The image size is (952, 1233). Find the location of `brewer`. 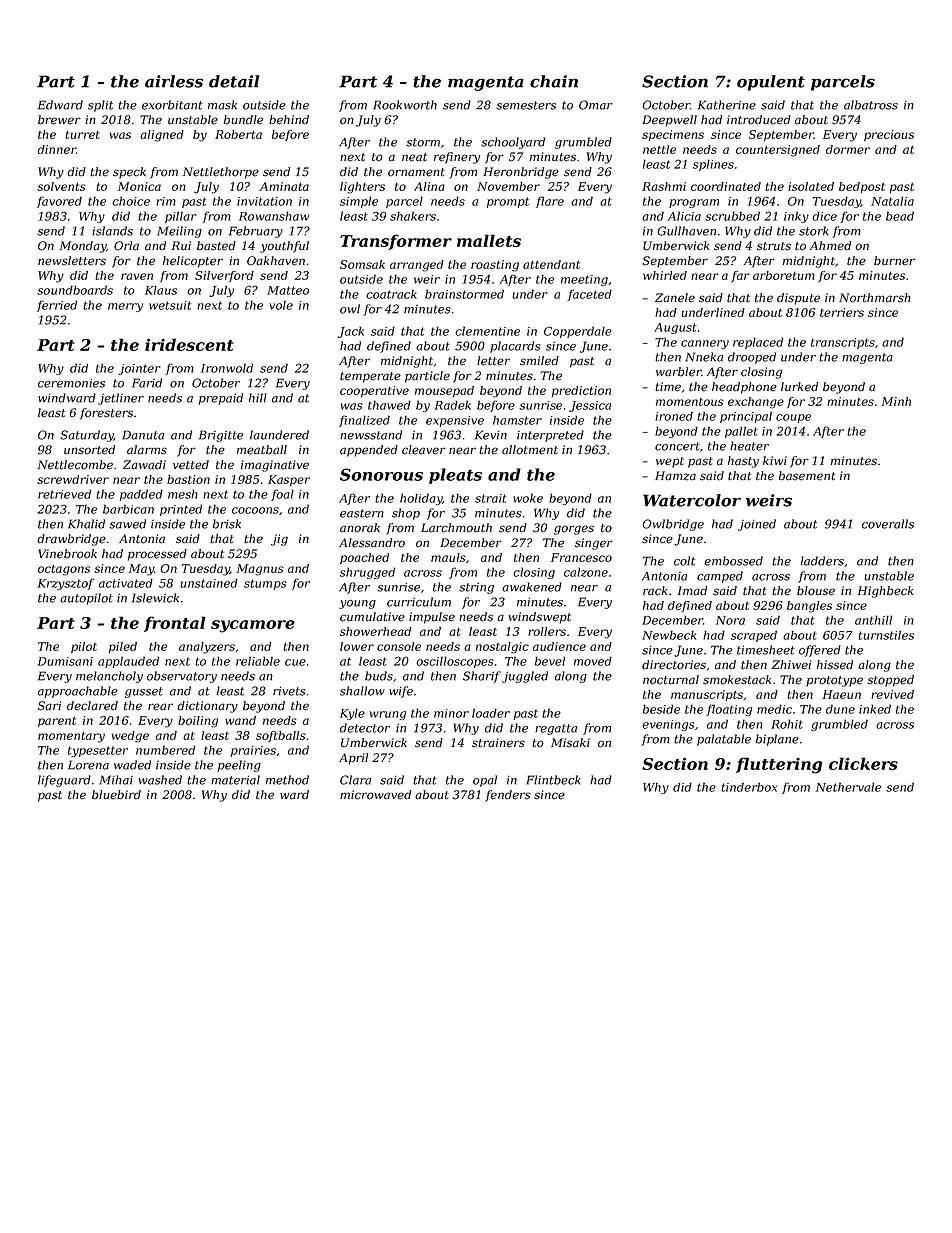

brewer is located at coordinates (59, 120).
